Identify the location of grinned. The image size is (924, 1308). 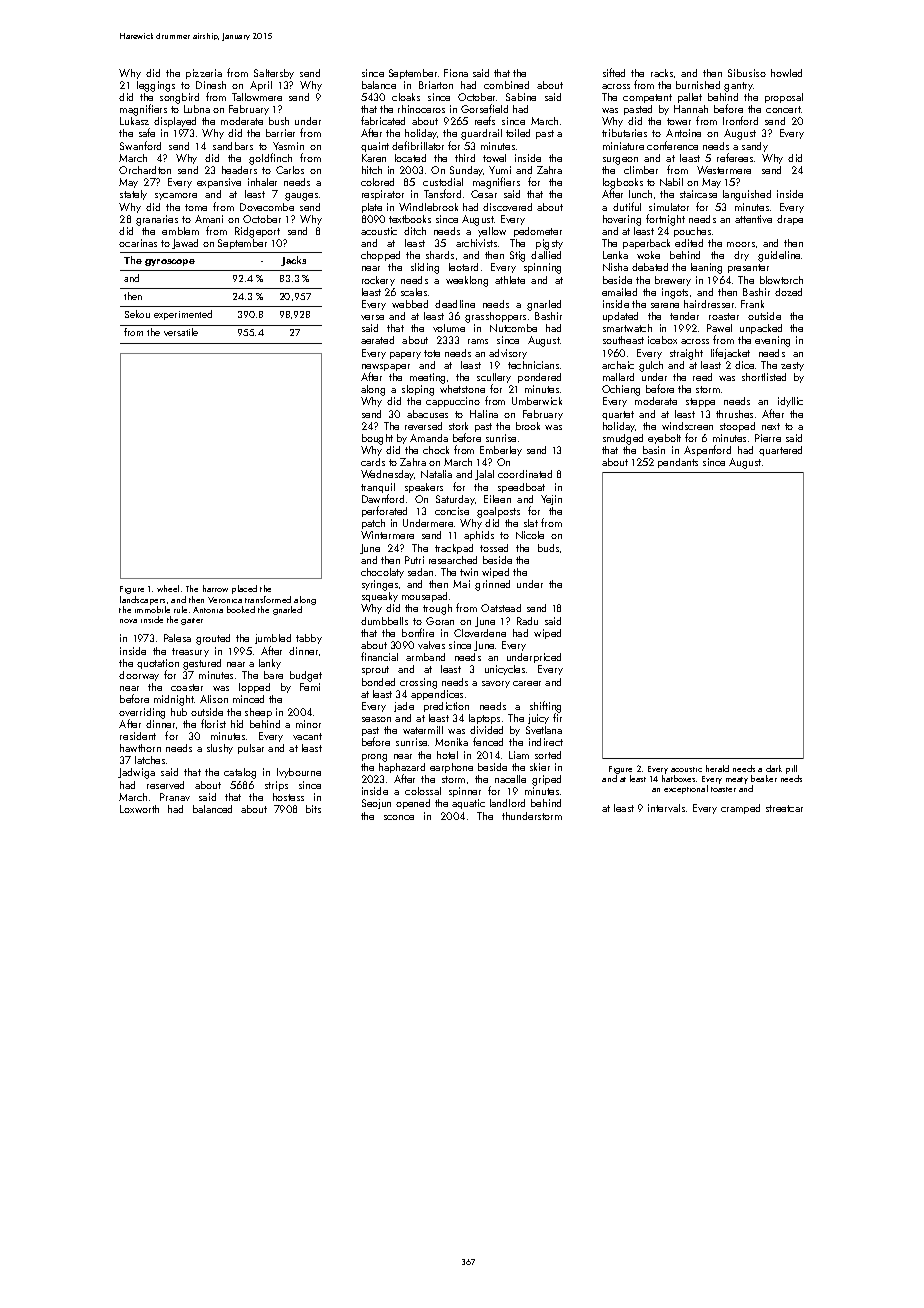
(492, 585).
